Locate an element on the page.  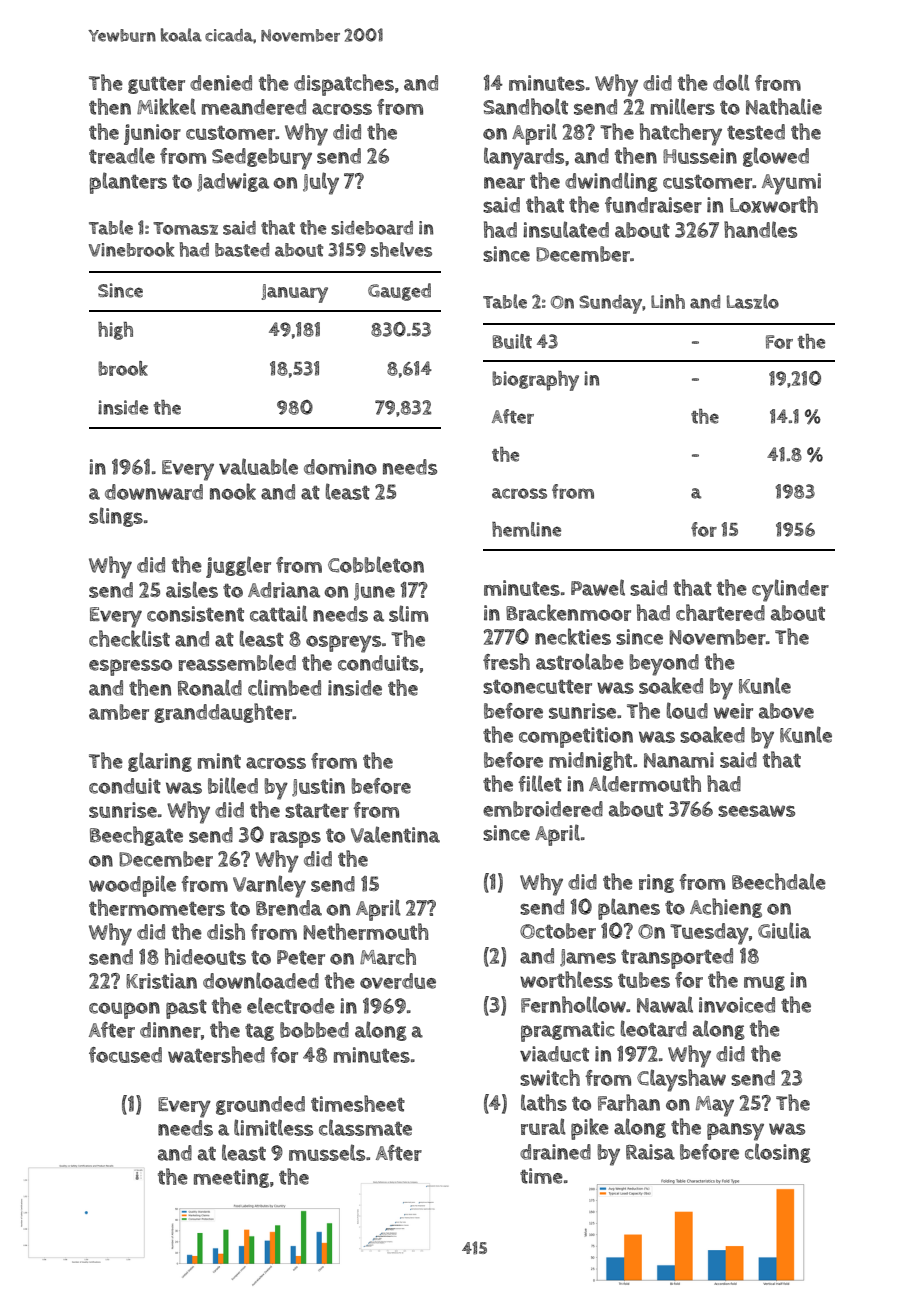
seesaws is located at coordinates (756, 811).
